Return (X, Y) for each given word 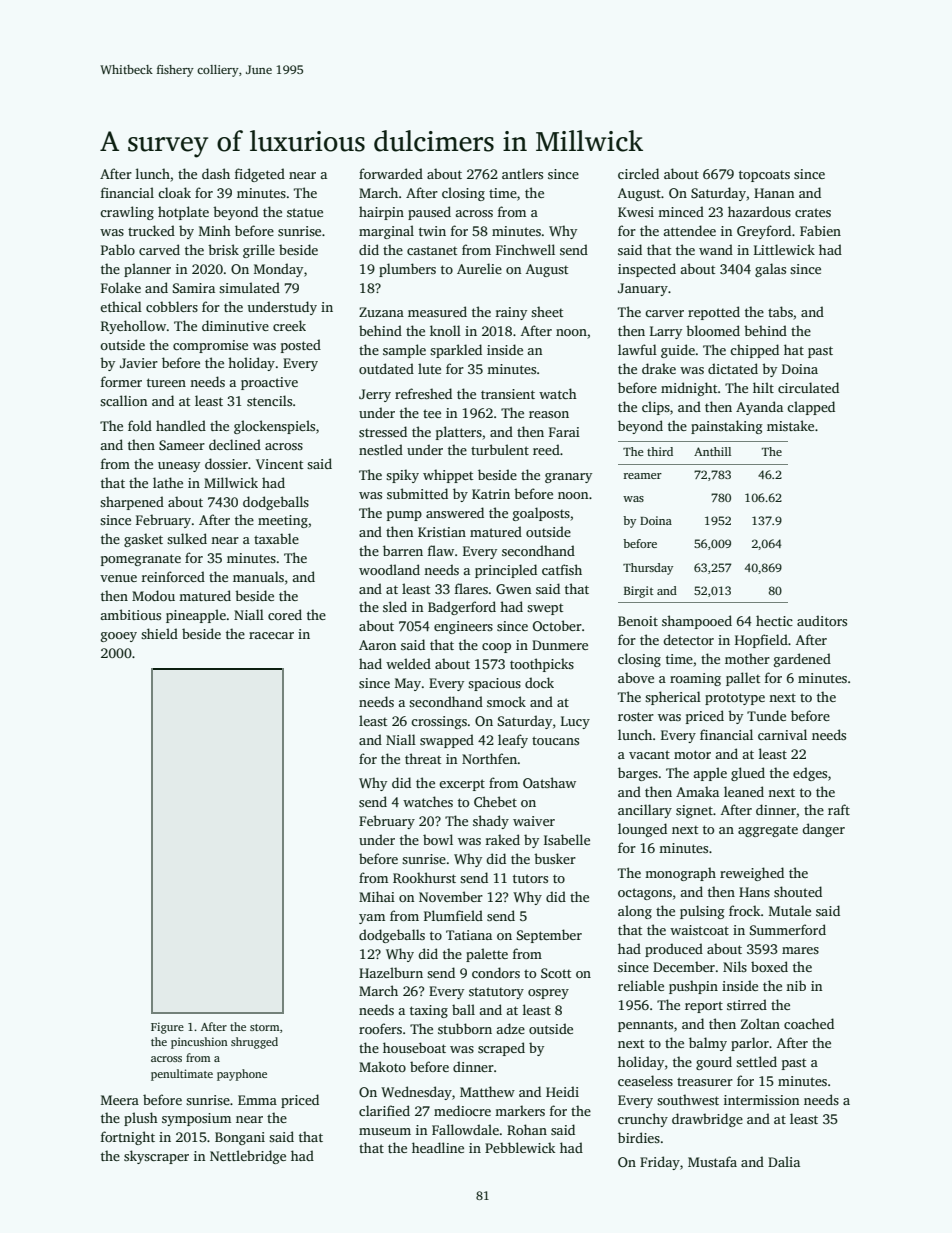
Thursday (648, 569)
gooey (119, 637)
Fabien (820, 230)
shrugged (254, 1043)
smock (506, 701)
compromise (210, 346)
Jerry (375, 395)
